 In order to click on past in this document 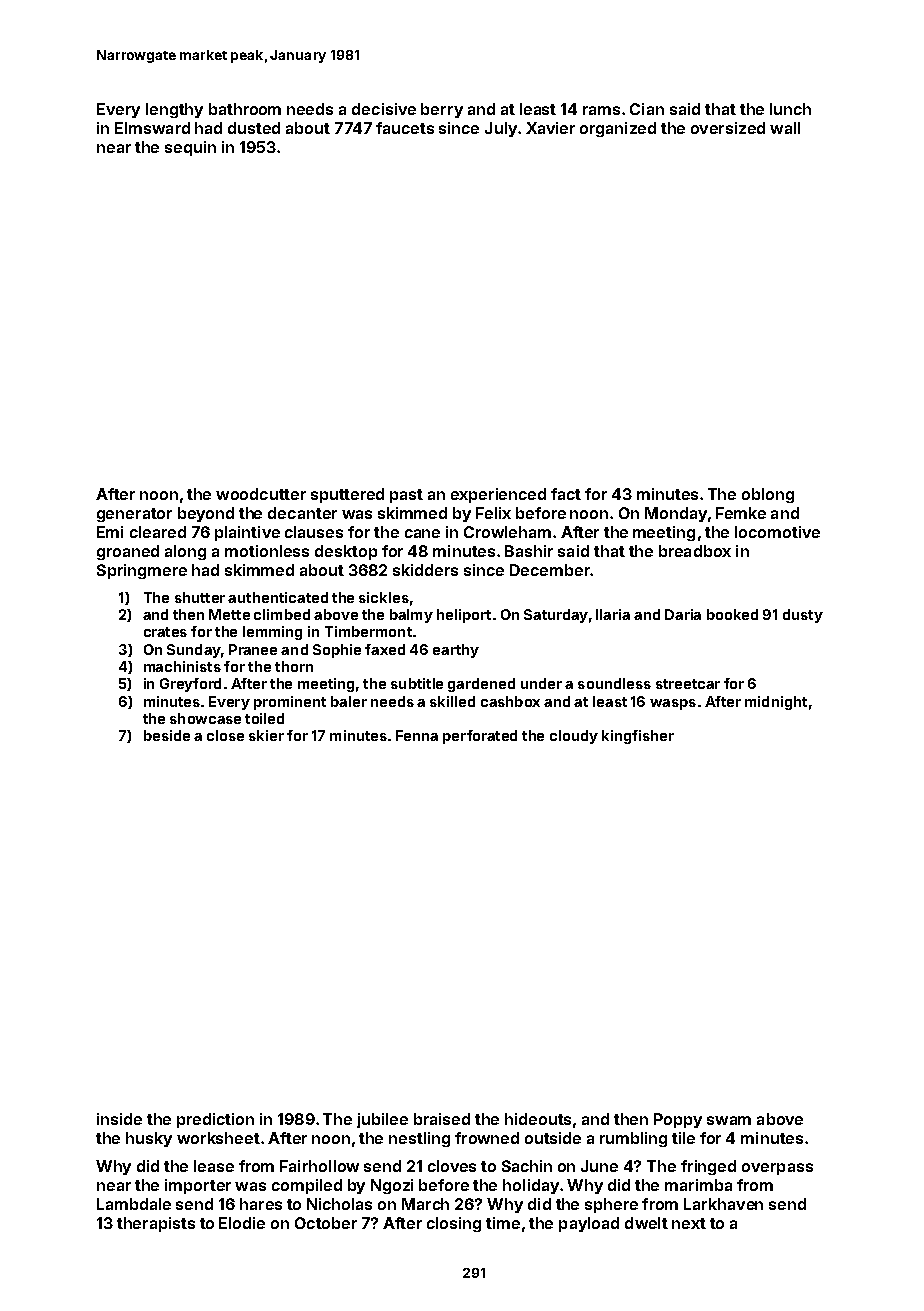, I will do `click(406, 496)`.
